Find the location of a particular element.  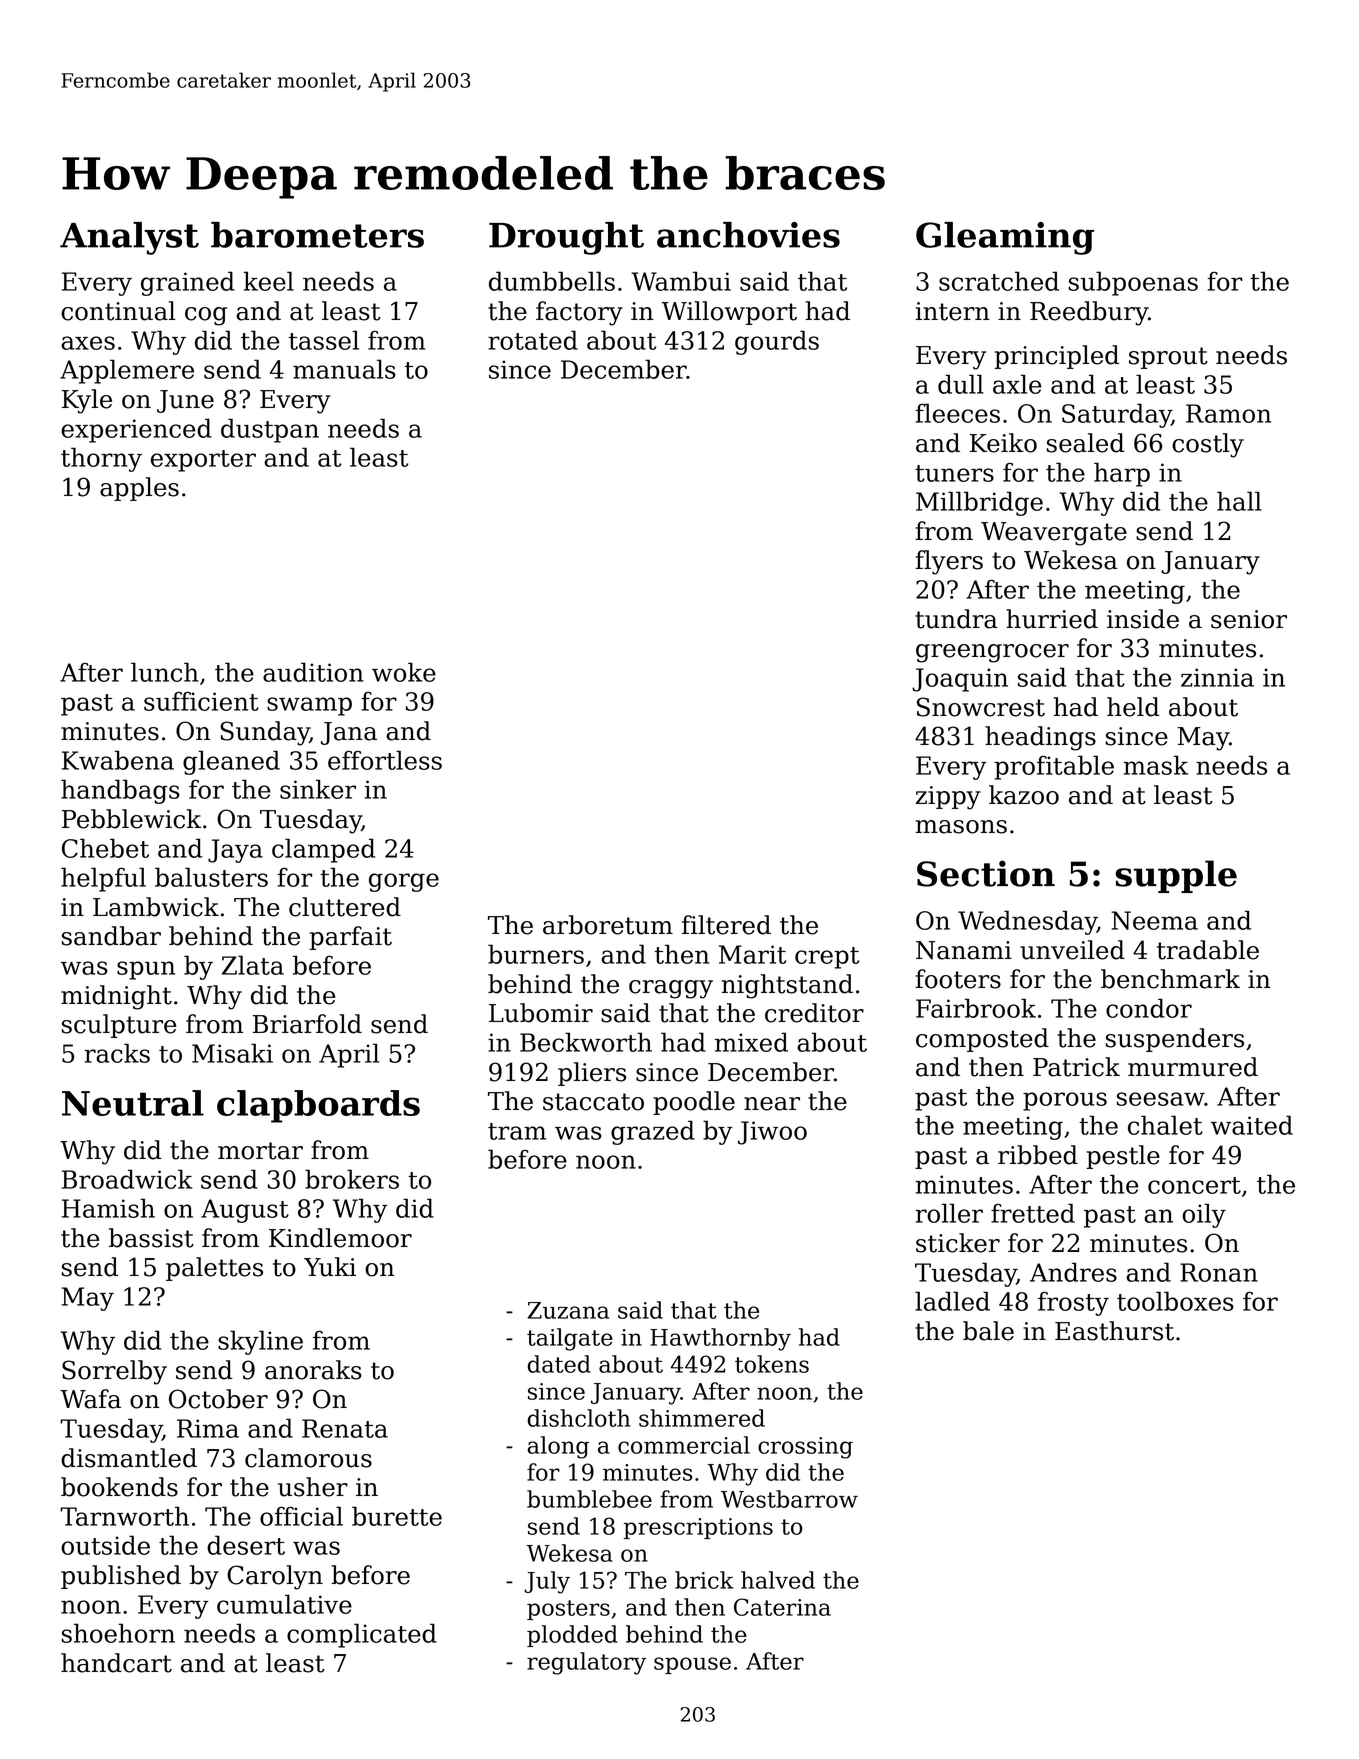

hall is located at coordinates (1239, 501).
